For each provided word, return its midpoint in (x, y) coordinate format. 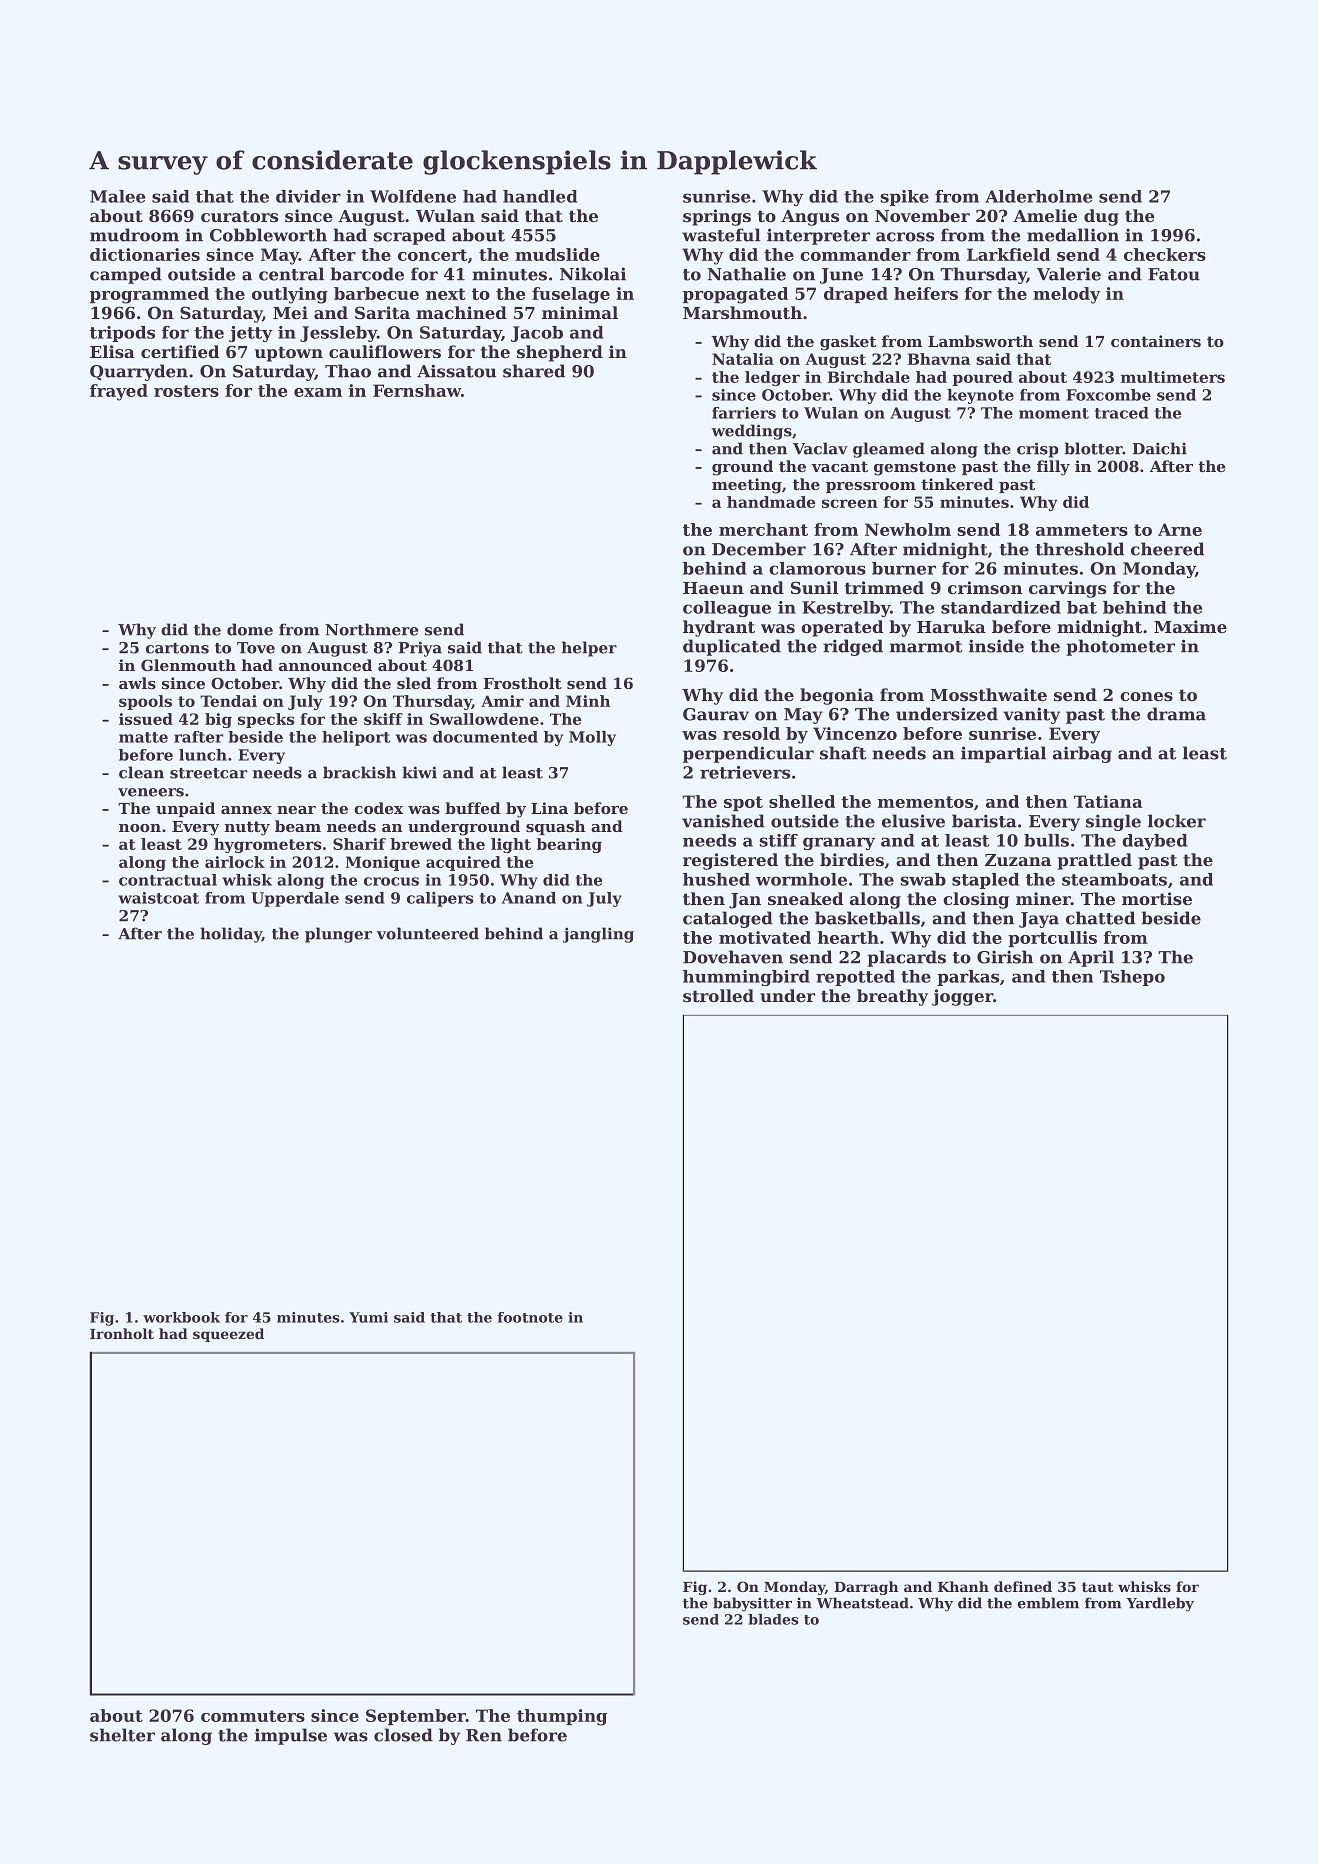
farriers (744, 413)
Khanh (963, 1586)
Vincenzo (855, 733)
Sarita (382, 312)
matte (143, 737)
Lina (549, 808)
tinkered (957, 484)
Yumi (368, 1317)
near (296, 810)
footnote (530, 1317)
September (416, 1717)
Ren (484, 1735)
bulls (1046, 840)
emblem (1048, 1603)
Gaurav (716, 714)
